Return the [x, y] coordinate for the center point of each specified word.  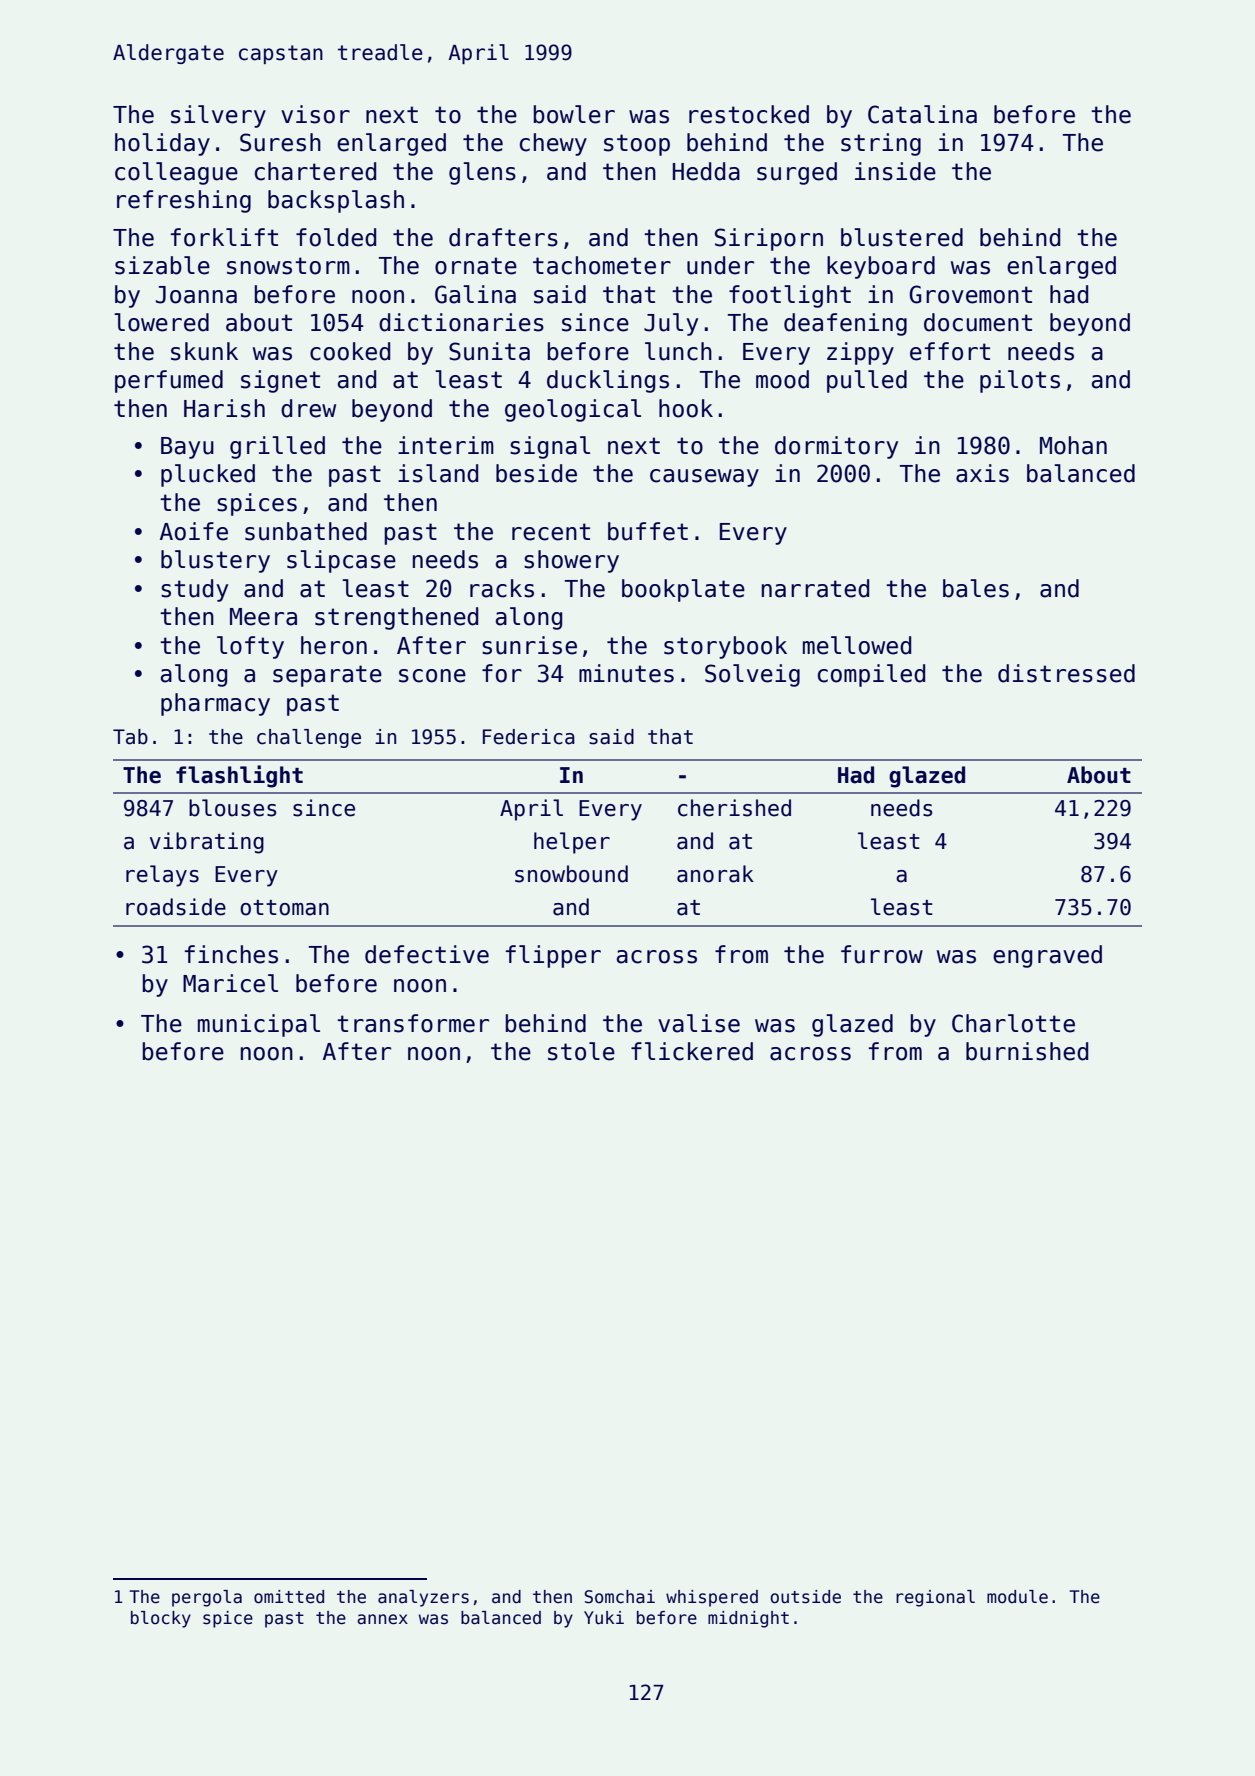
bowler [574, 114]
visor [315, 114]
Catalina [922, 114]
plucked [208, 475]
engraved [1047, 956]
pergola [207, 1598]
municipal [259, 1025]
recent [551, 532]
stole [581, 1051]
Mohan [1073, 445]
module [1017, 1597]
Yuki [604, 1618]
